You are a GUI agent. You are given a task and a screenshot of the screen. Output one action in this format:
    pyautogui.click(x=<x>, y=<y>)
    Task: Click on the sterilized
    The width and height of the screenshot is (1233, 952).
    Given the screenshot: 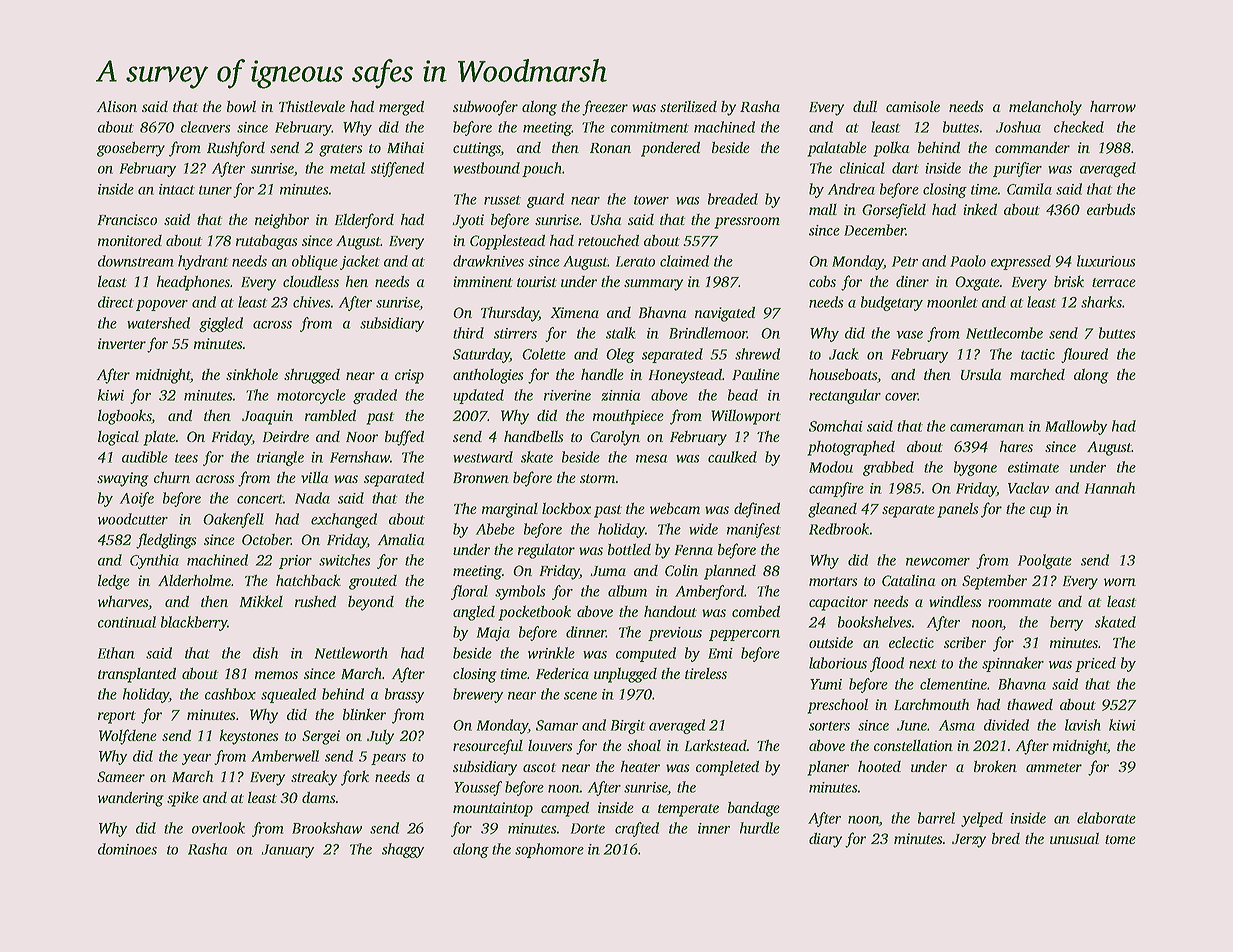 What is the action you would take?
    pyautogui.click(x=688, y=106)
